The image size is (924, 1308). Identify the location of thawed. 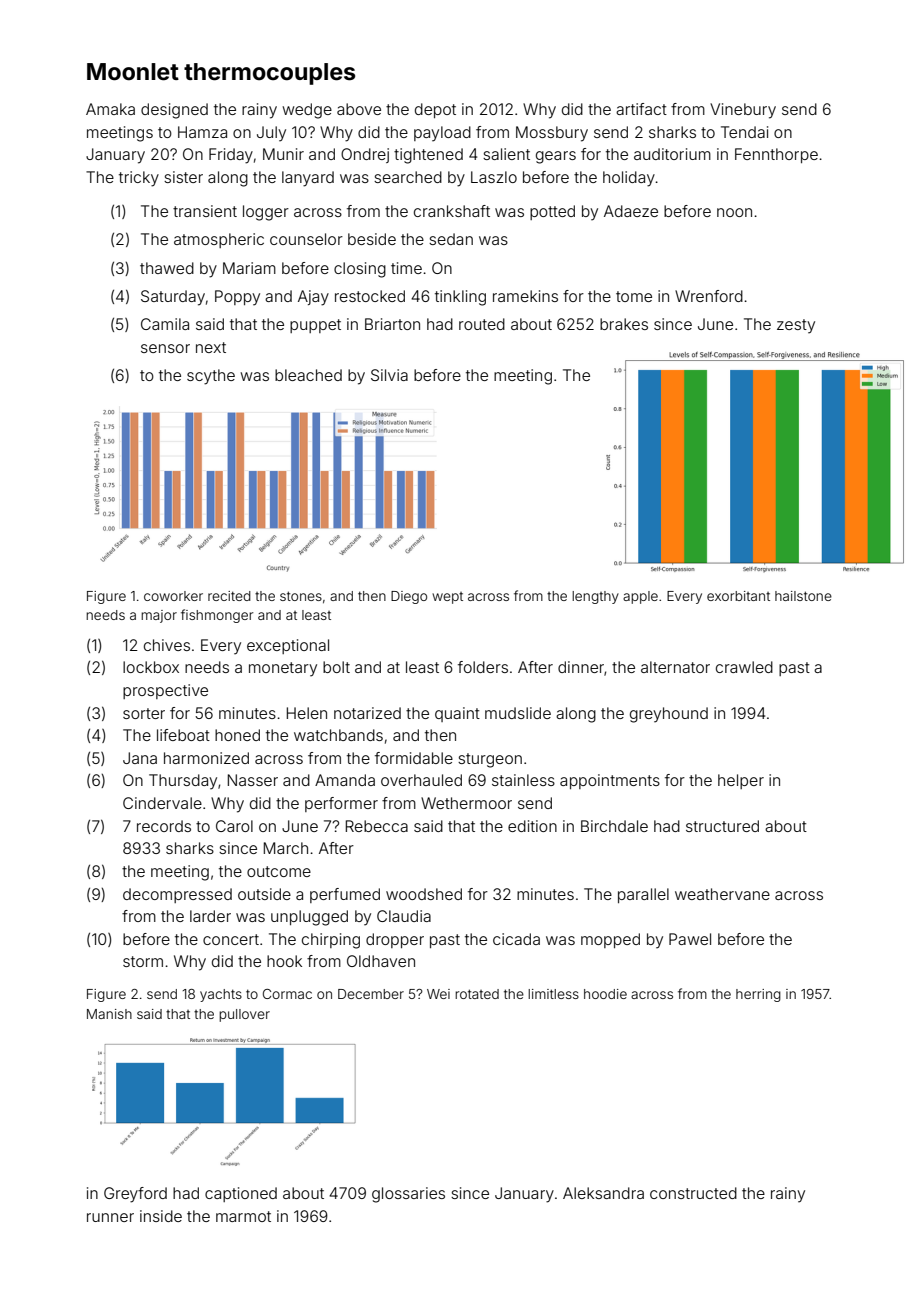
(167, 268).
